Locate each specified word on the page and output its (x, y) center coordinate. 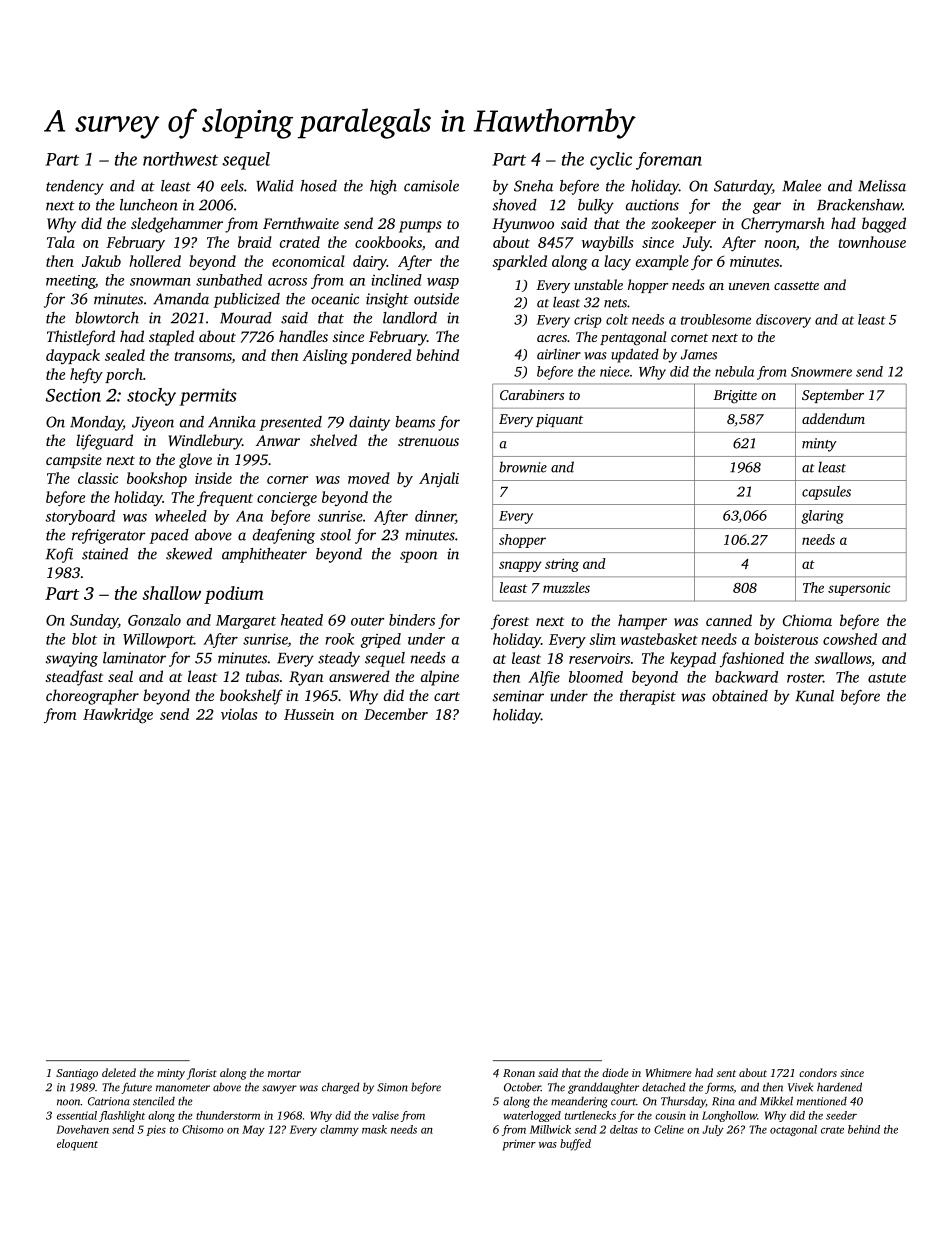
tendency (75, 187)
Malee (801, 186)
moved (369, 478)
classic (98, 478)
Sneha (533, 186)
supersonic (859, 589)
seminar (518, 696)
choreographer (92, 697)
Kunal (814, 696)
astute (887, 678)
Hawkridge (118, 716)
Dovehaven (82, 1129)
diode (615, 1072)
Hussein (309, 714)
